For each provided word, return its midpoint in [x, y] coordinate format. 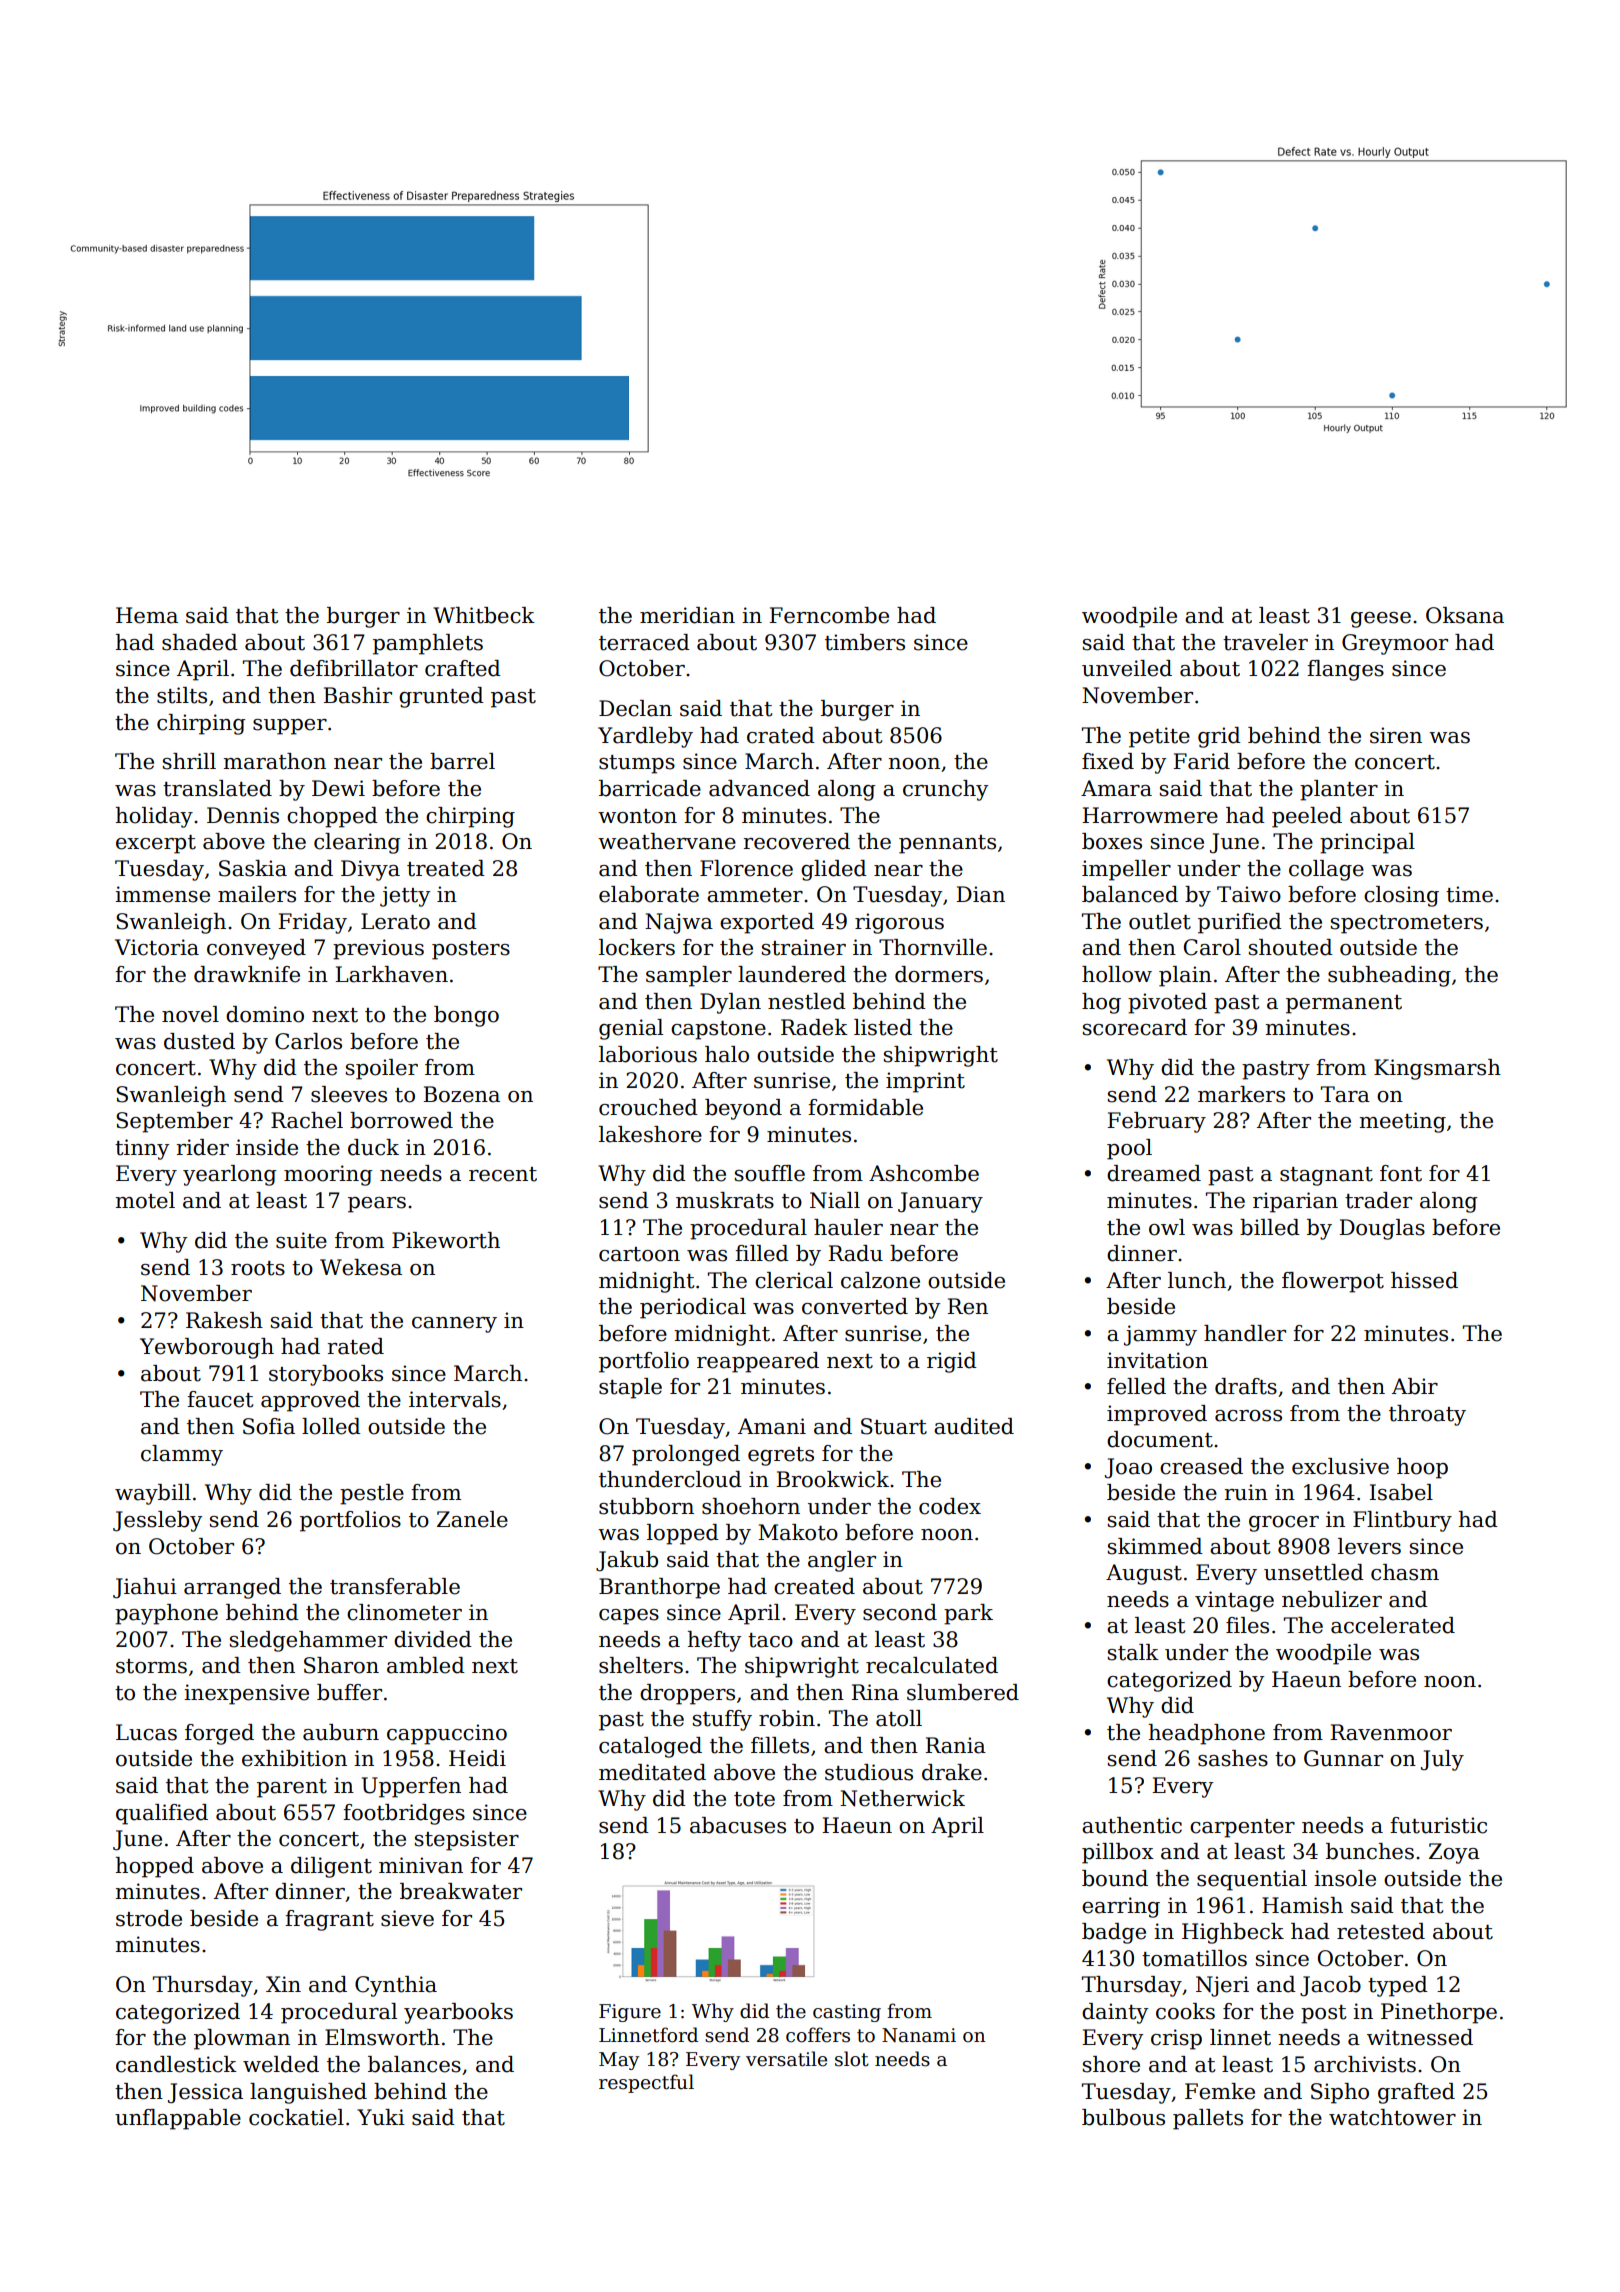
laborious [648, 1054]
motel [145, 1200]
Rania [955, 1745]
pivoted [1167, 1003]
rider [202, 1147]
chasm [1405, 1572]
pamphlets [428, 644]
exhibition [294, 1758]
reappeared [758, 1362]
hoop [1422, 1468]
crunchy [945, 790]
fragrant [329, 1920]
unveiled [1127, 668]
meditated [652, 1772]
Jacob [1330, 1986]
